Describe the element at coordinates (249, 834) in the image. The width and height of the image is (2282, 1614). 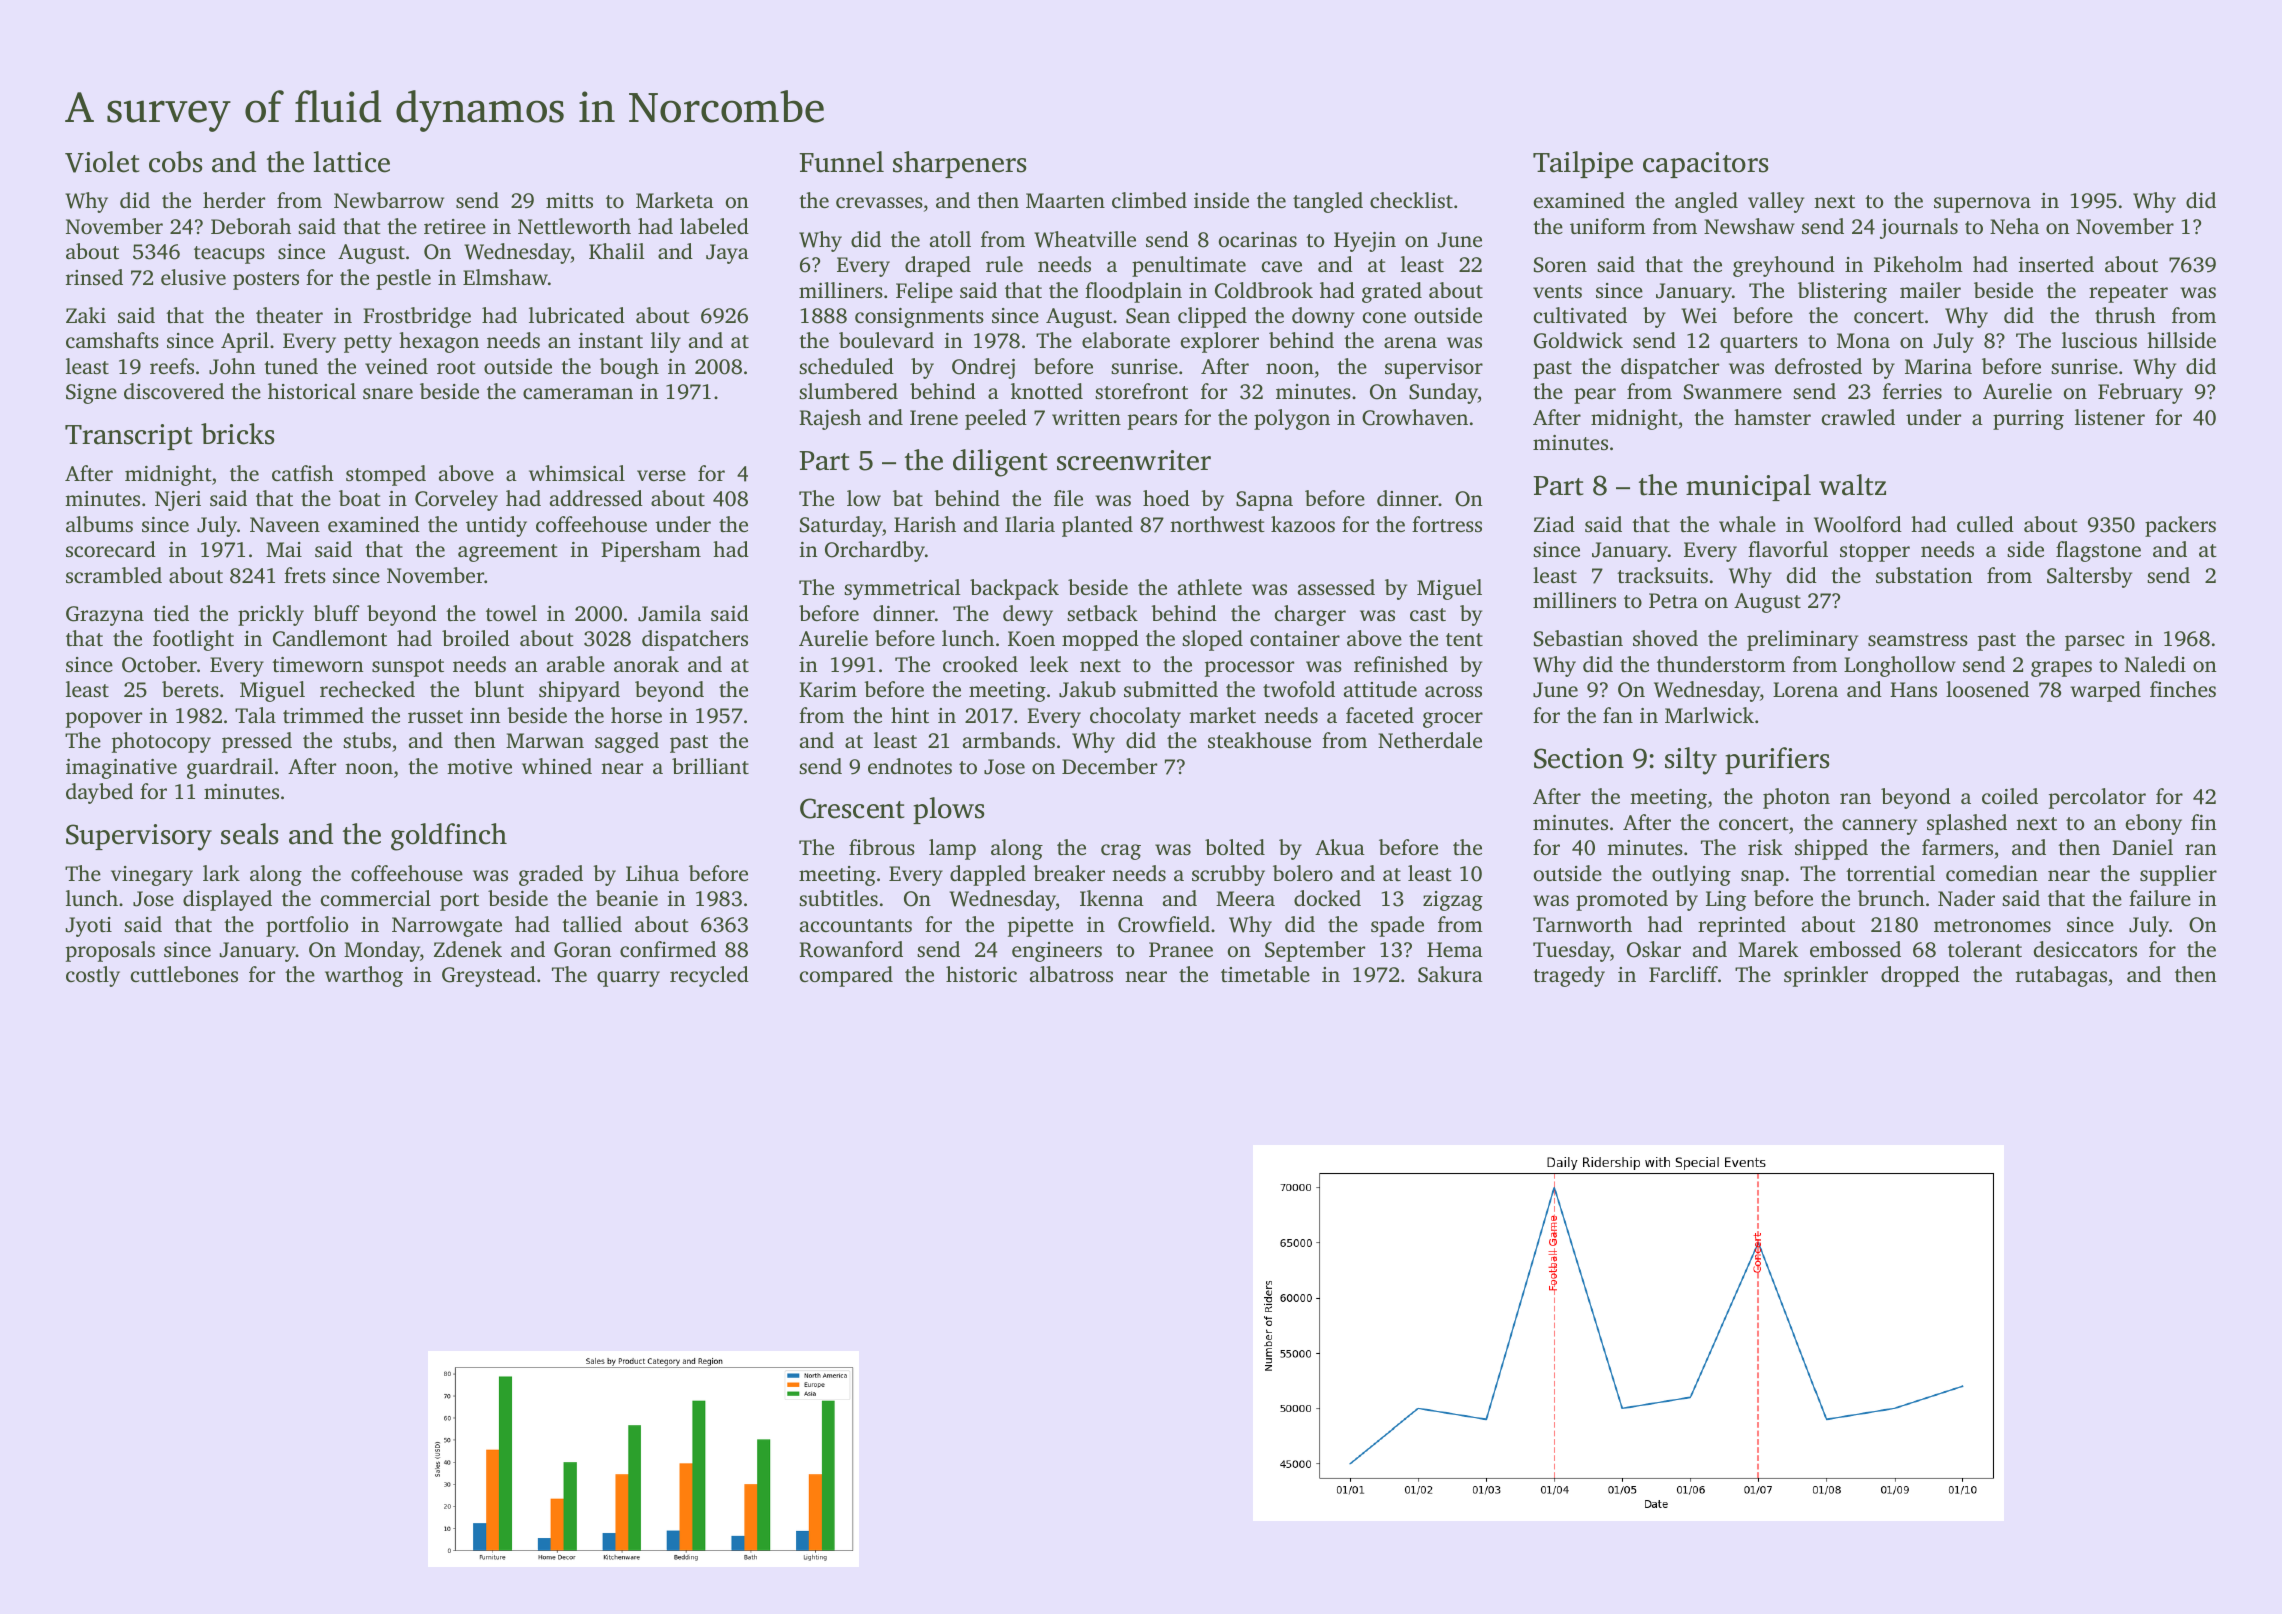
I see `seals` at that location.
